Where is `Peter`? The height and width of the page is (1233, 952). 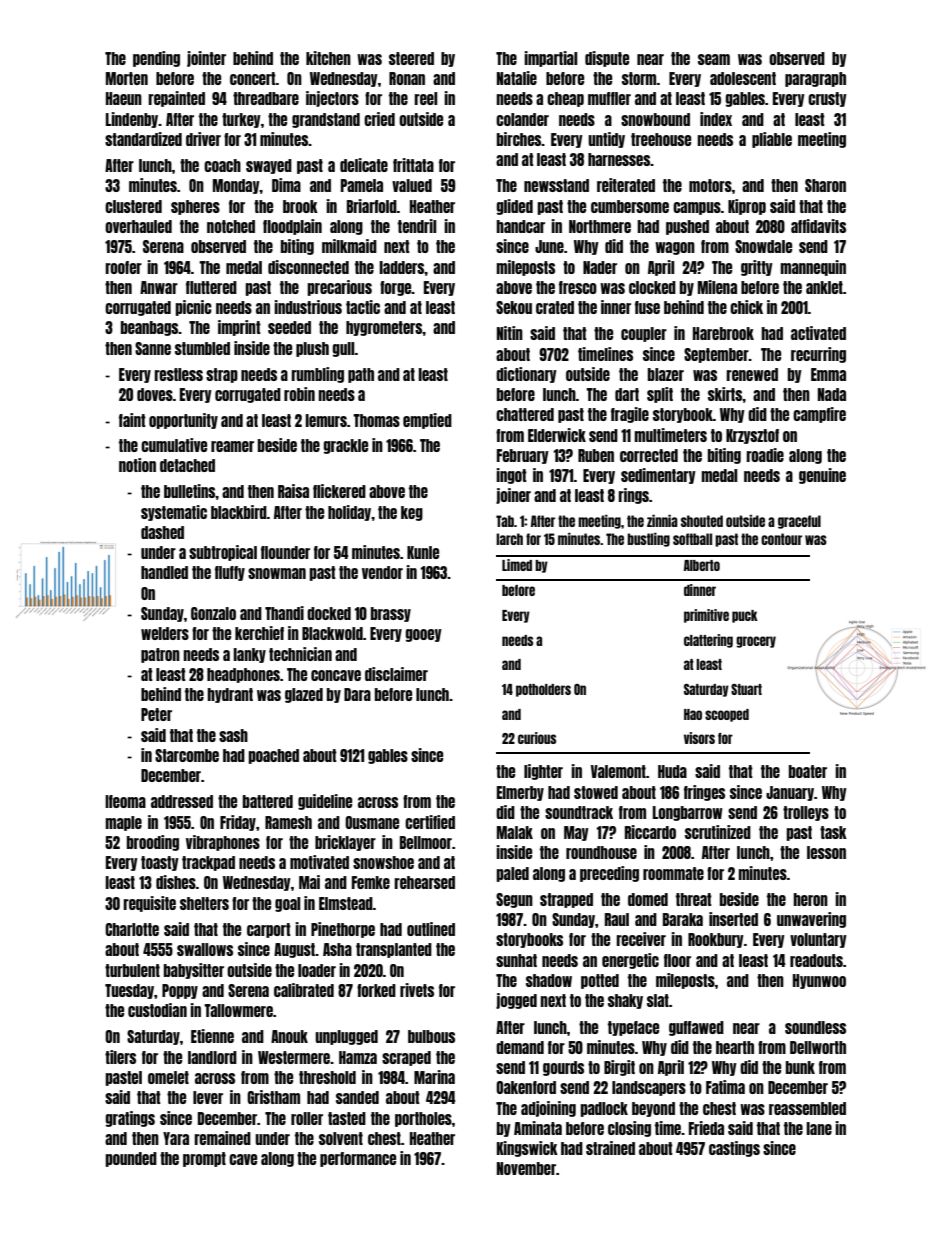 Peter is located at coordinates (156, 714).
